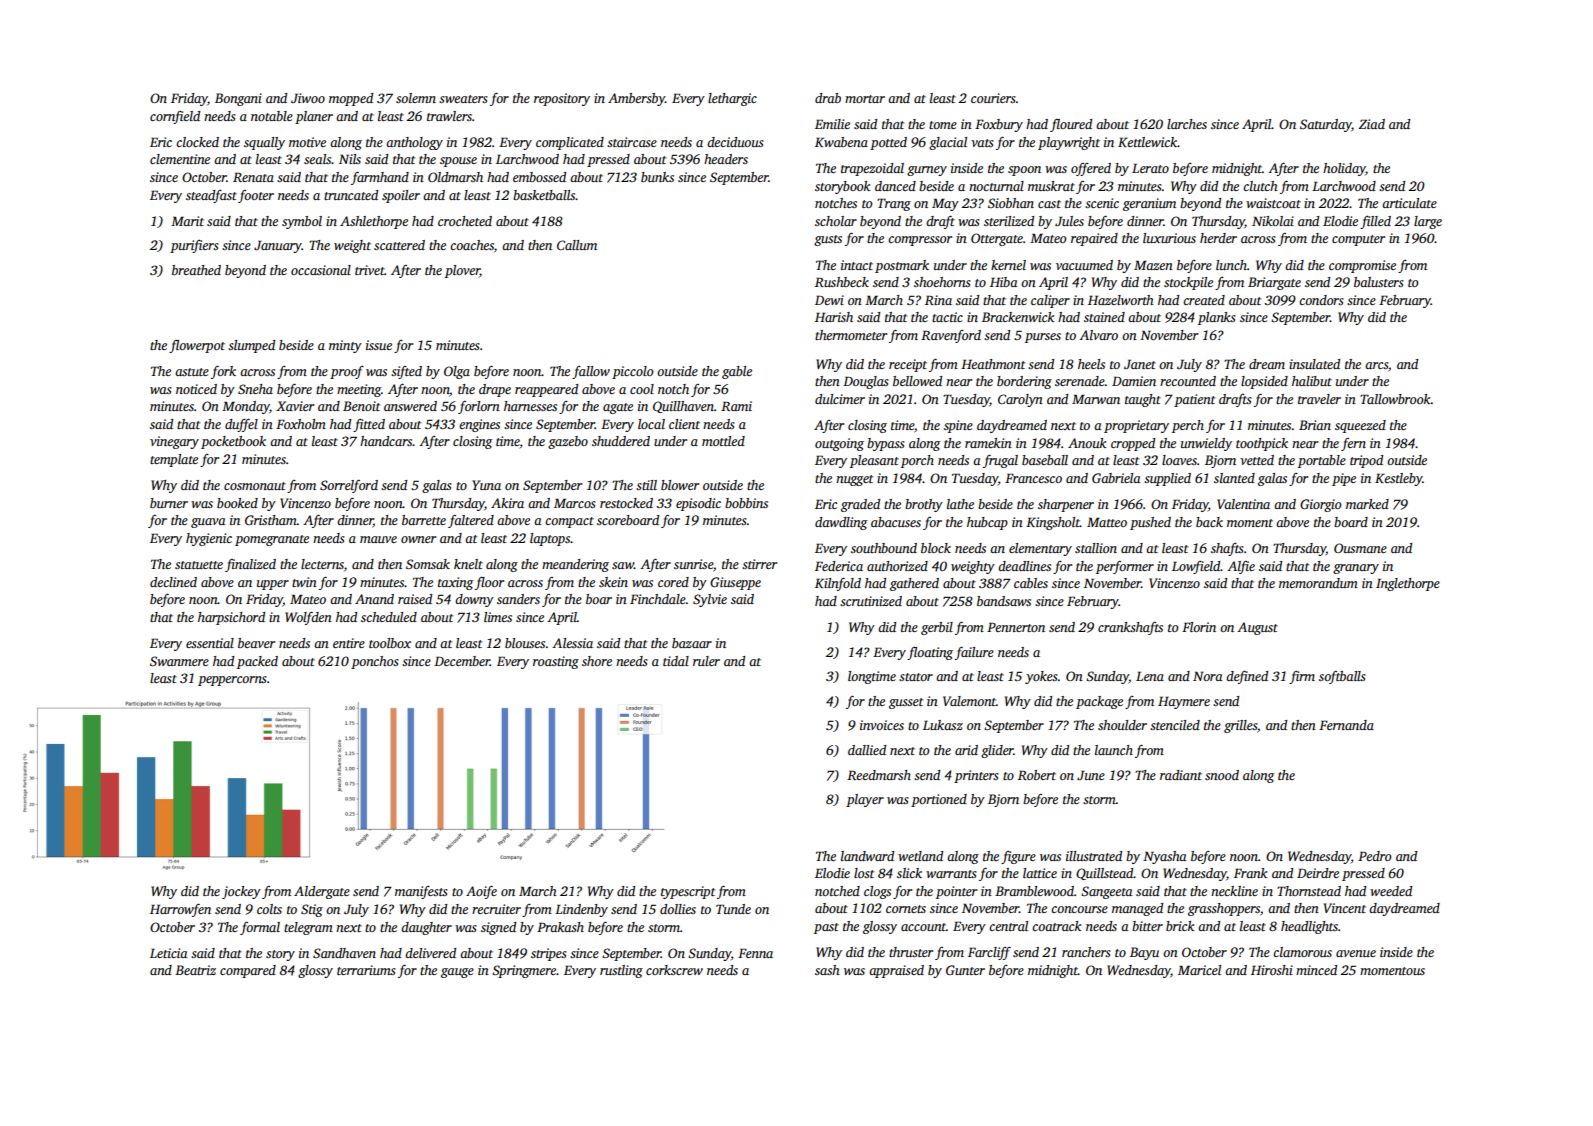 This page has height=1126, width=1593. I want to click on squeezed, so click(1360, 426).
